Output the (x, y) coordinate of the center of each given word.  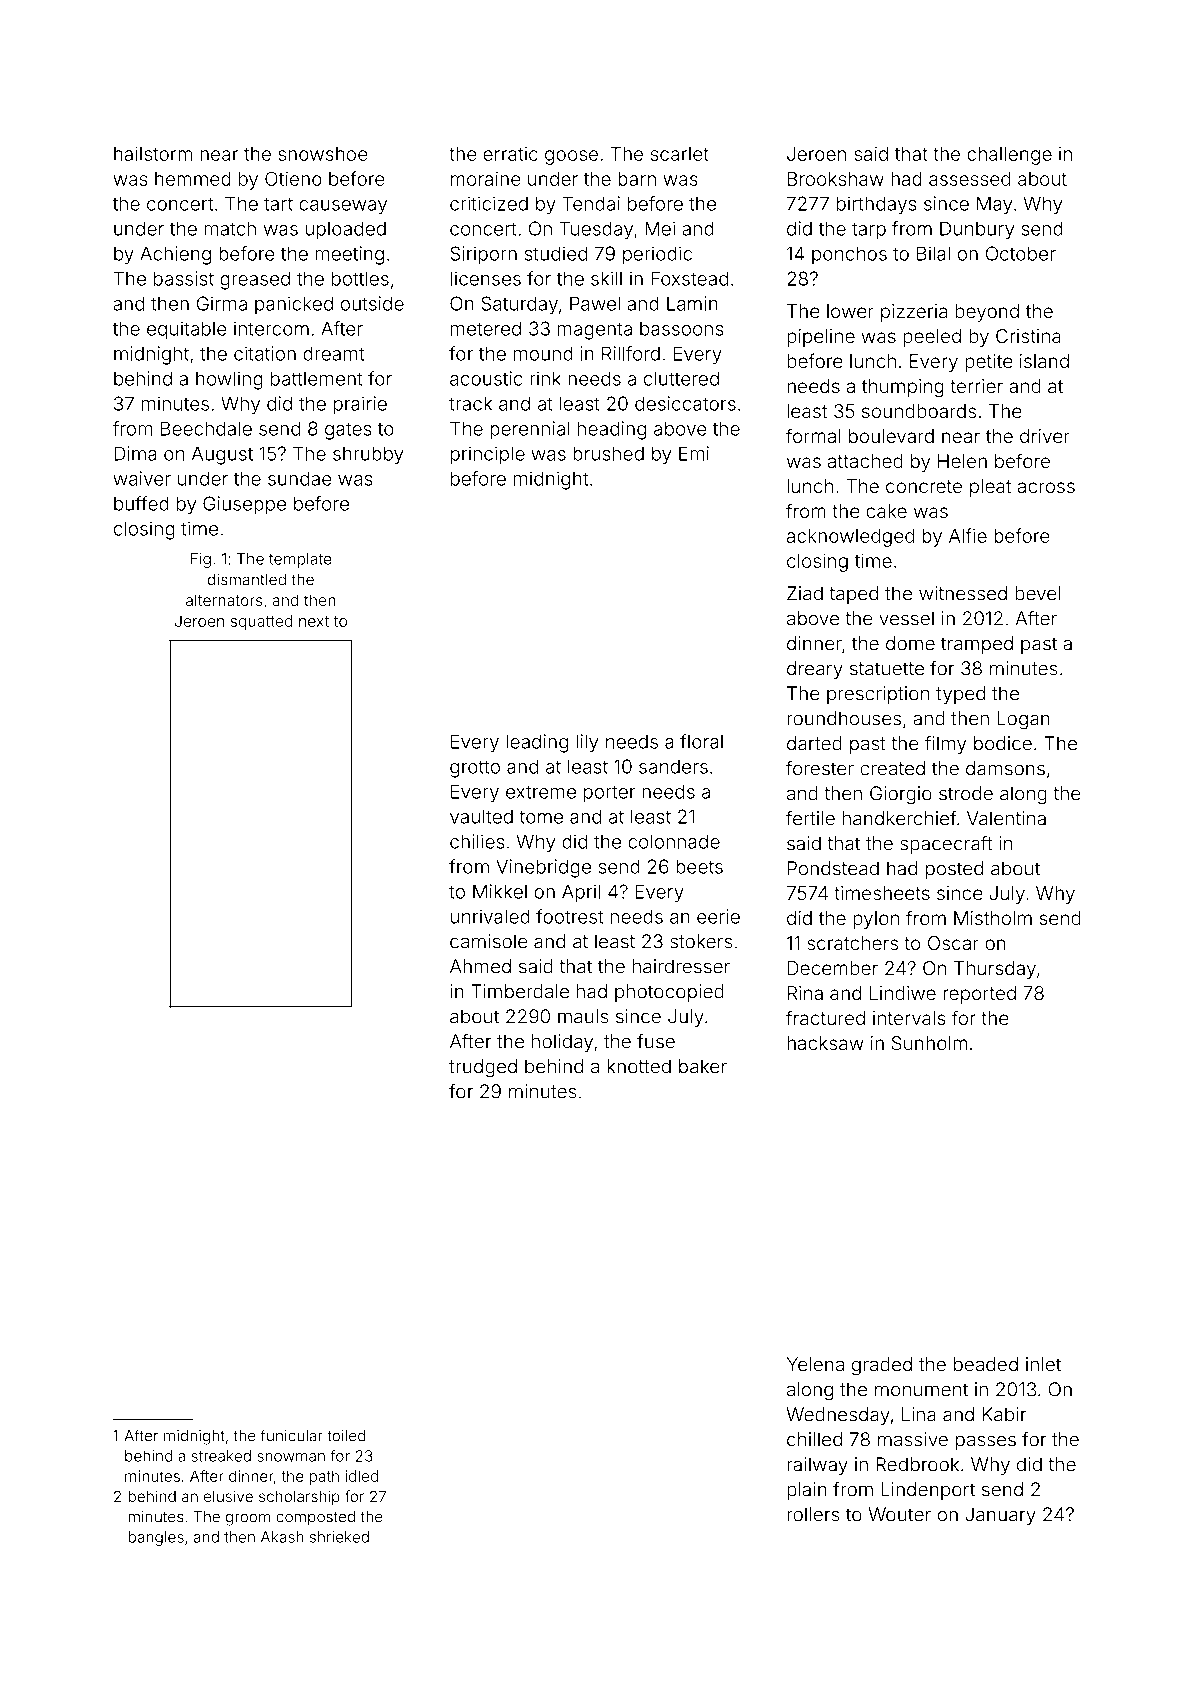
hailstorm (153, 153)
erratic (510, 154)
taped (853, 595)
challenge (1009, 156)
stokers (701, 941)
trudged (483, 1068)
